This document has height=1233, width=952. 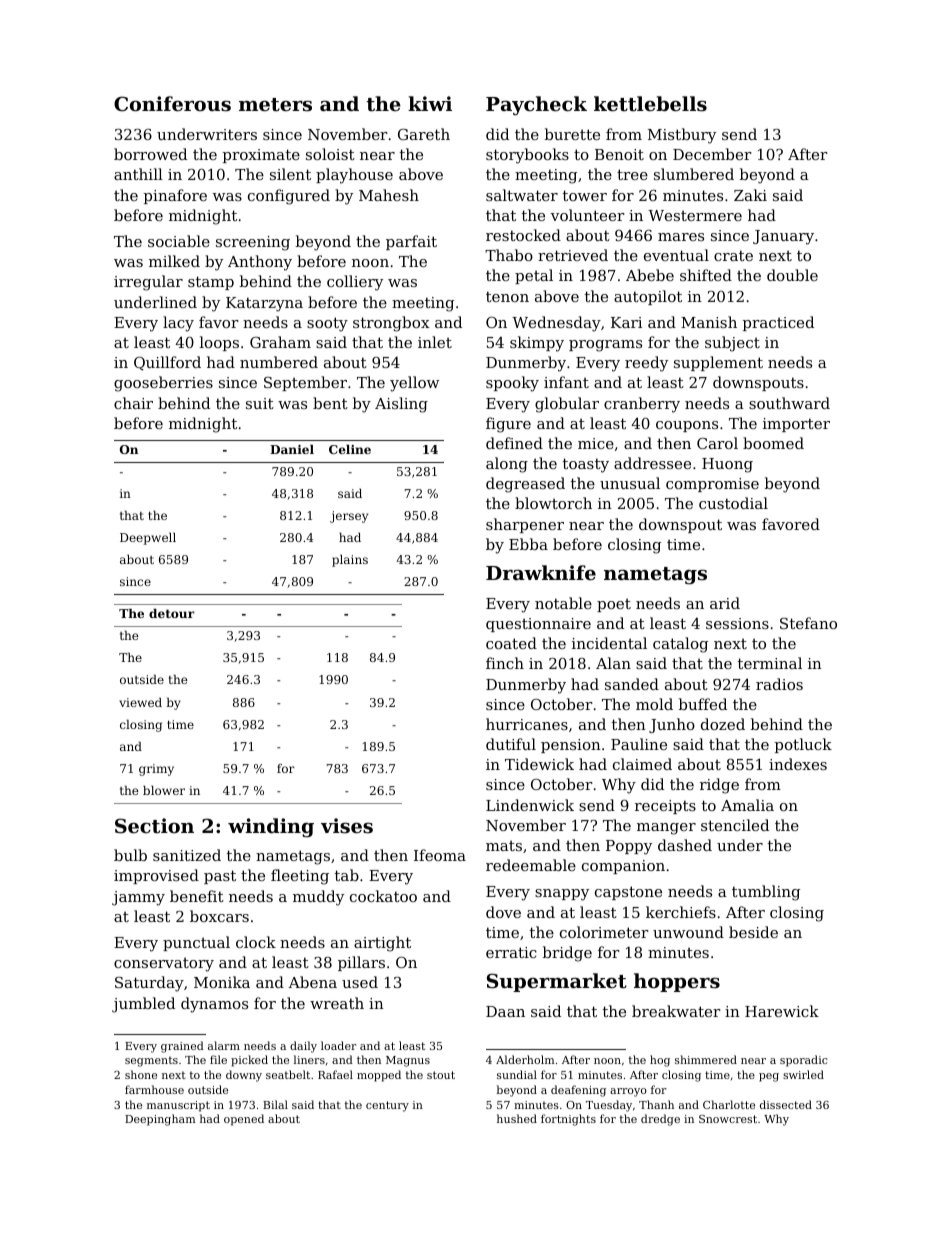 What do you see at coordinates (148, 539) in the document?
I see `Deepwell` at bounding box center [148, 539].
